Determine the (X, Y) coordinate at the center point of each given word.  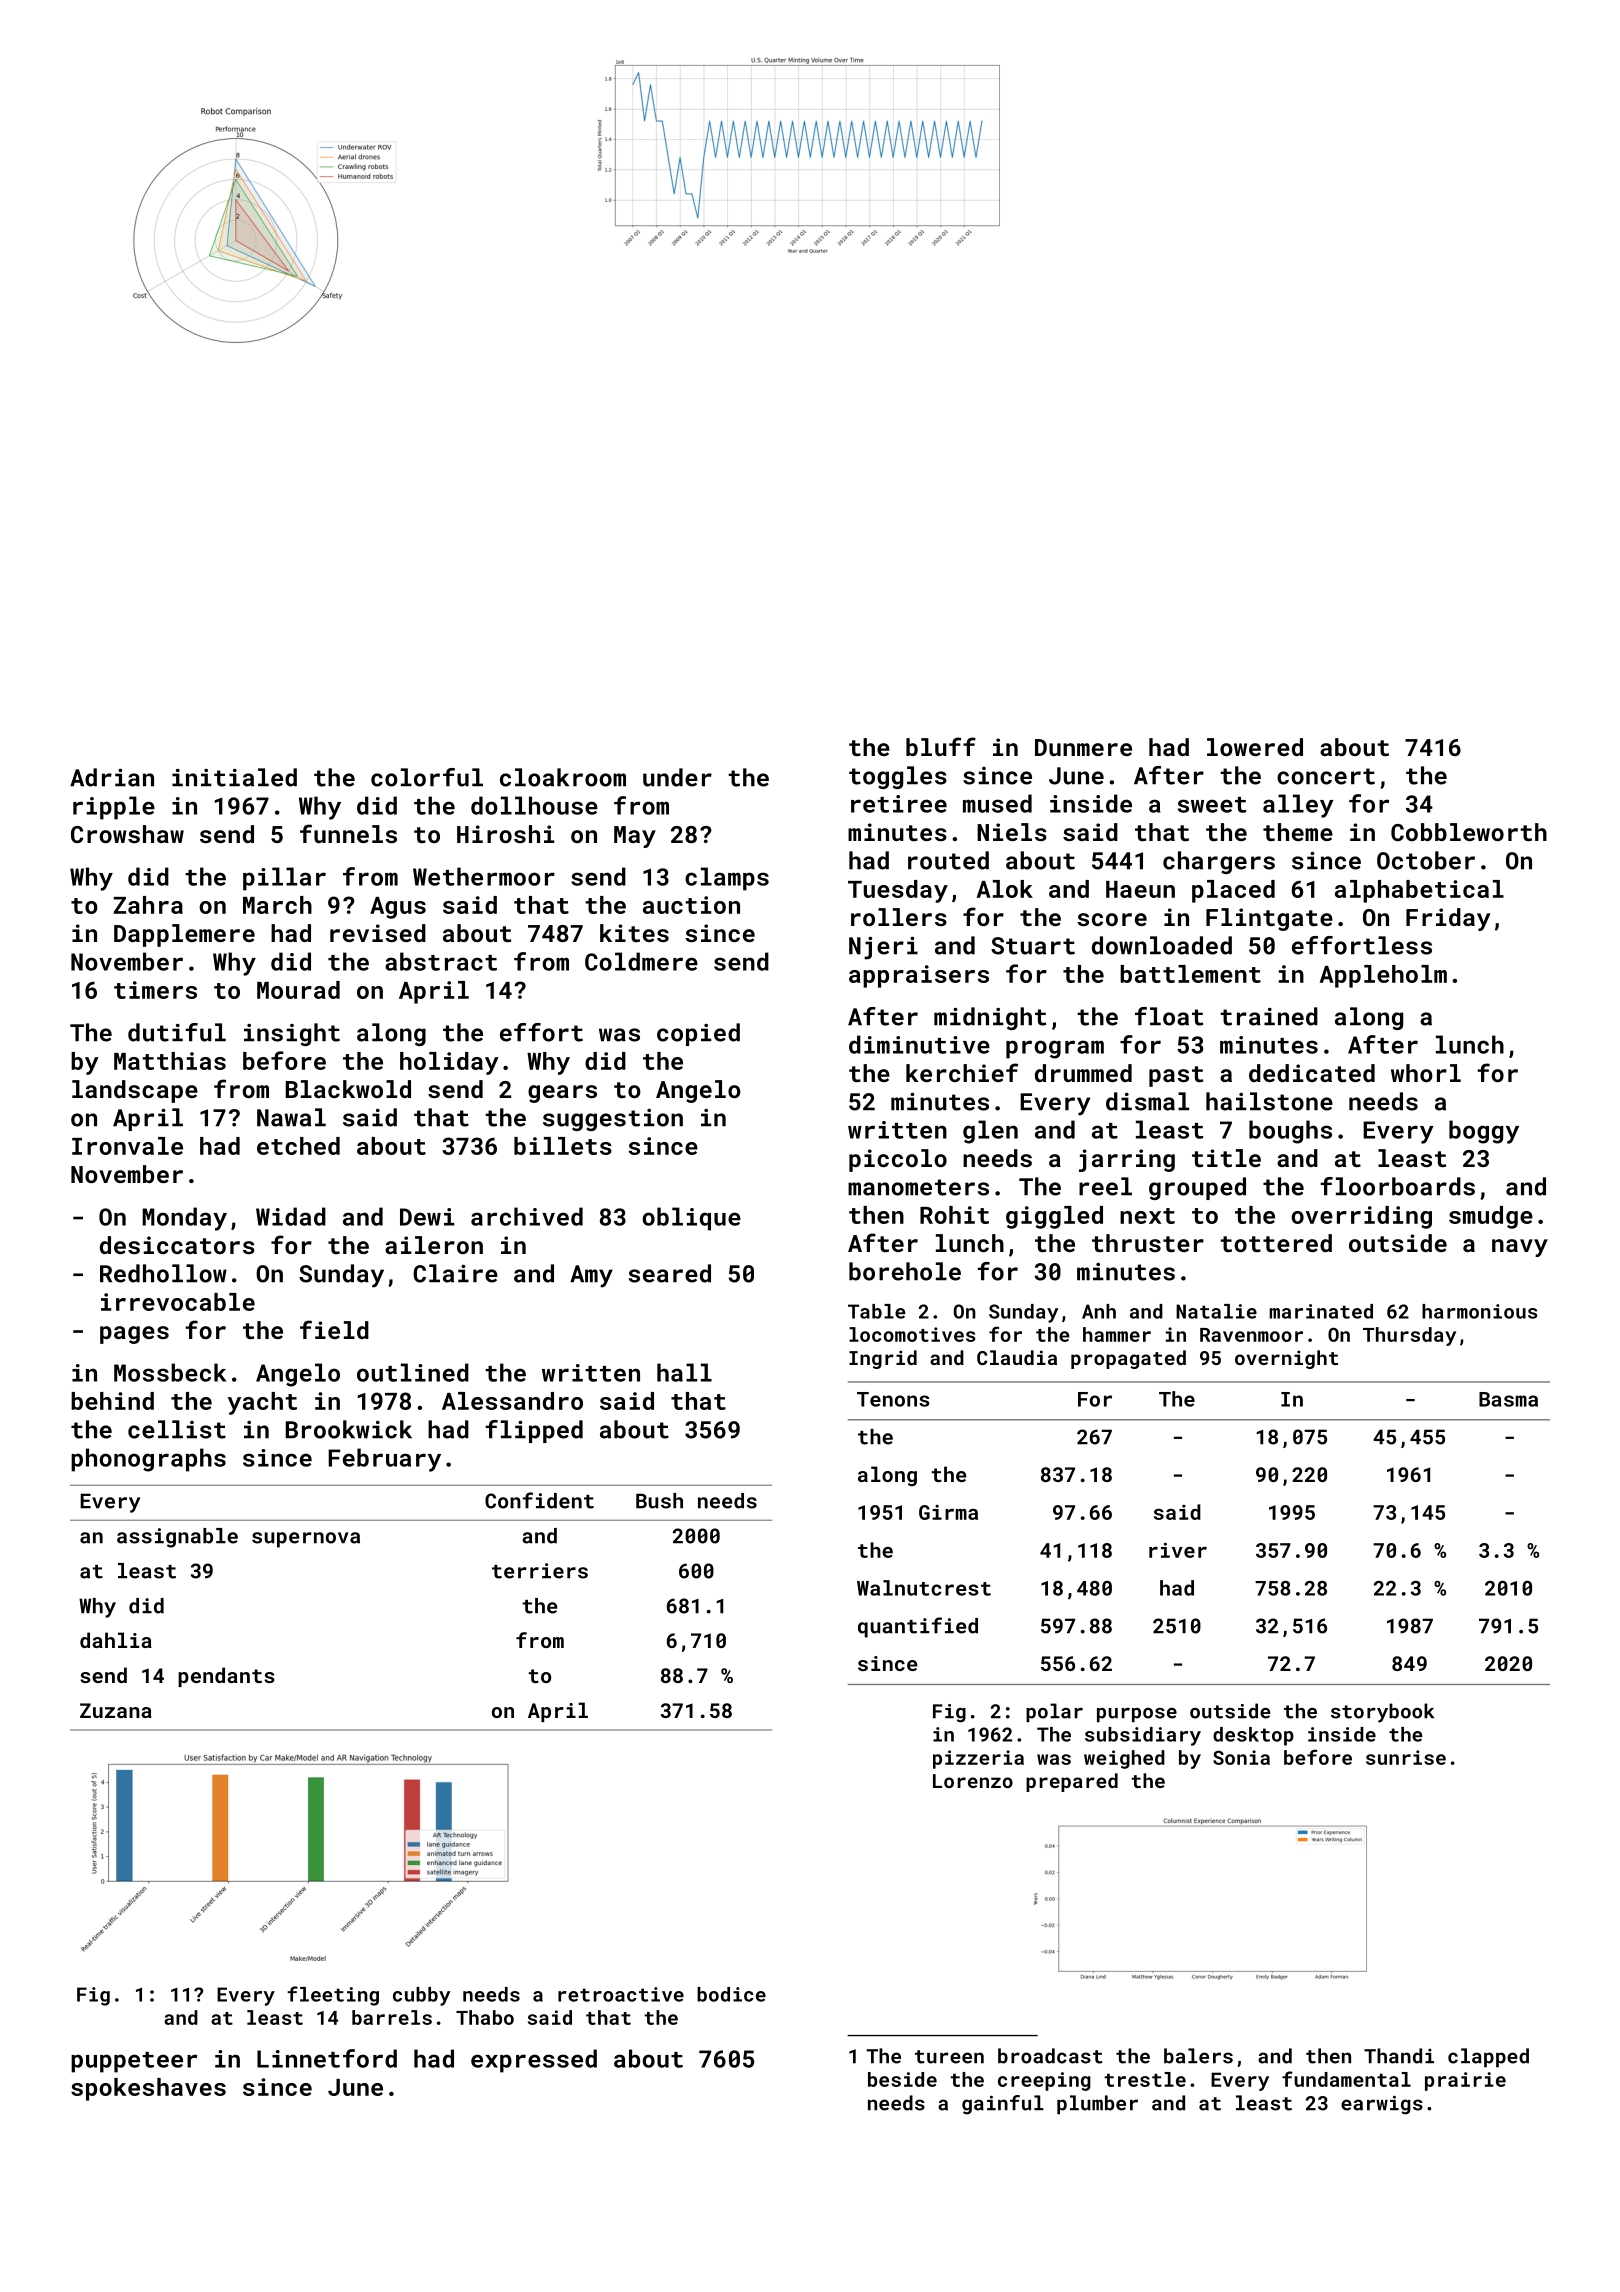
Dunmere (1083, 747)
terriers (540, 1571)
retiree (899, 804)
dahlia (116, 1640)
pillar (284, 879)
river (1178, 1550)
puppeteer (134, 2062)
